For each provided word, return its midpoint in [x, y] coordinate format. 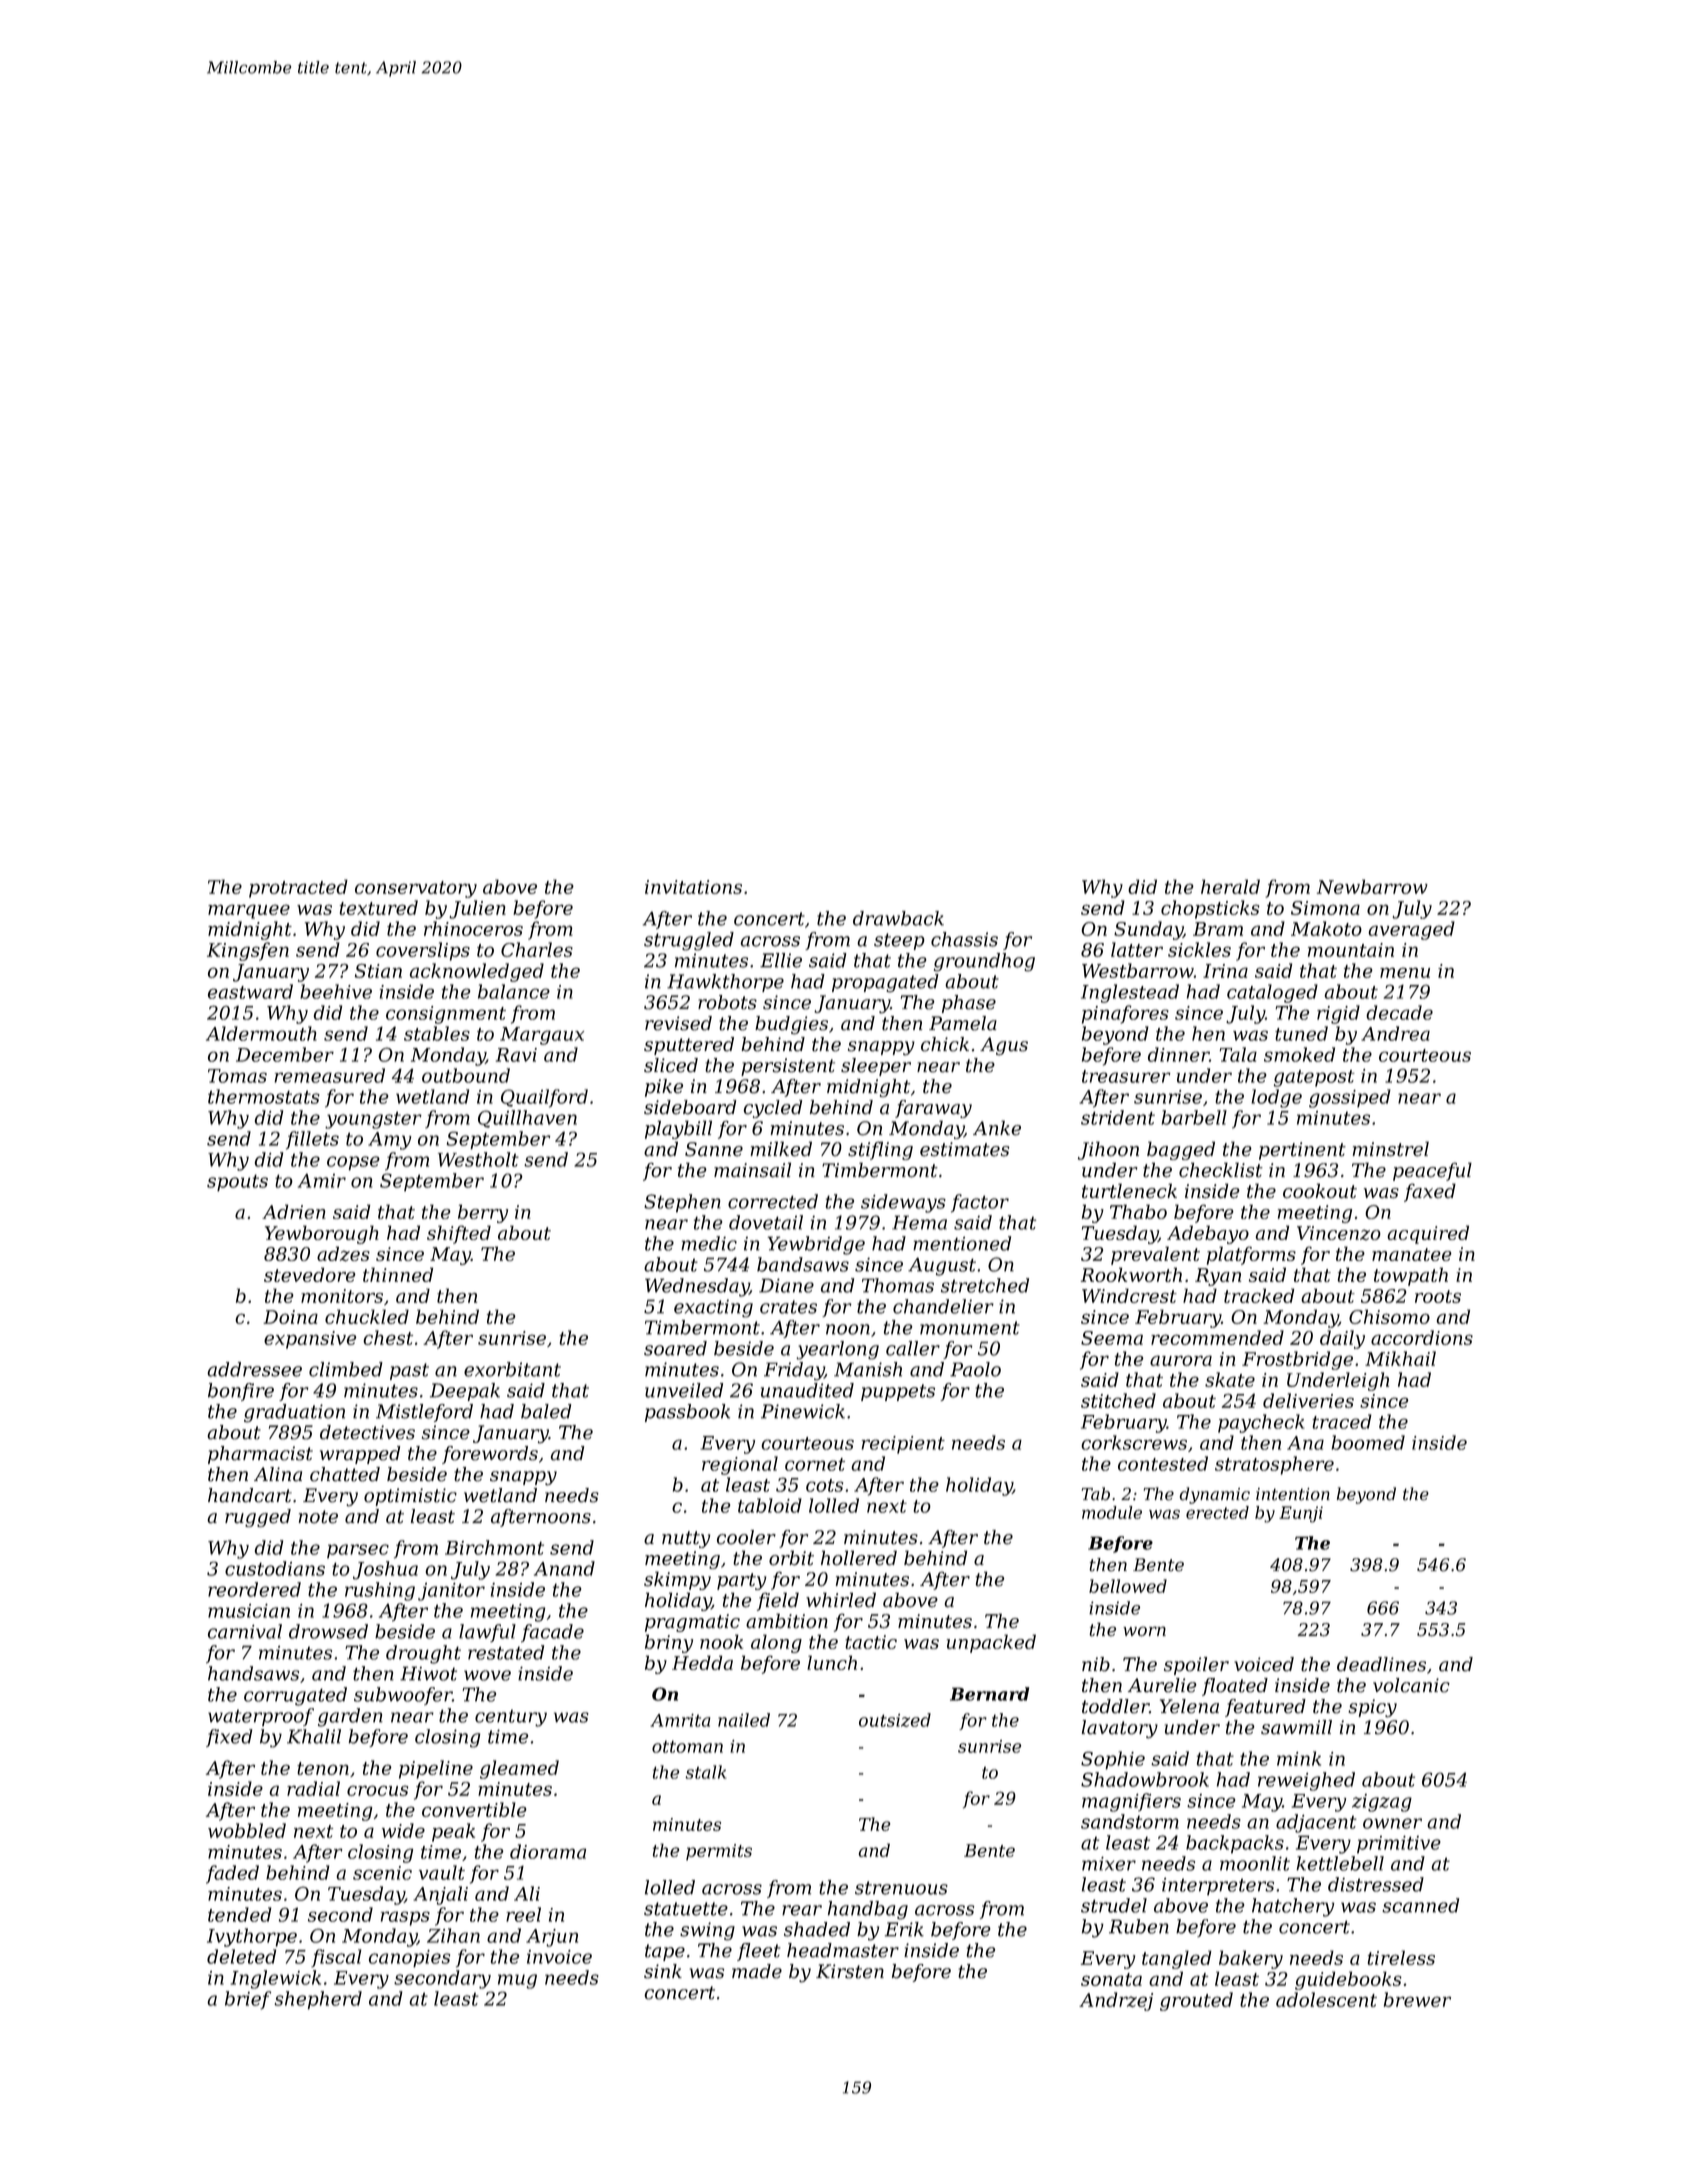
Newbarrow [1372, 886]
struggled [689, 941]
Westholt [478, 1159]
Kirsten [850, 1971]
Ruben [1139, 1926]
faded [232, 1874]
